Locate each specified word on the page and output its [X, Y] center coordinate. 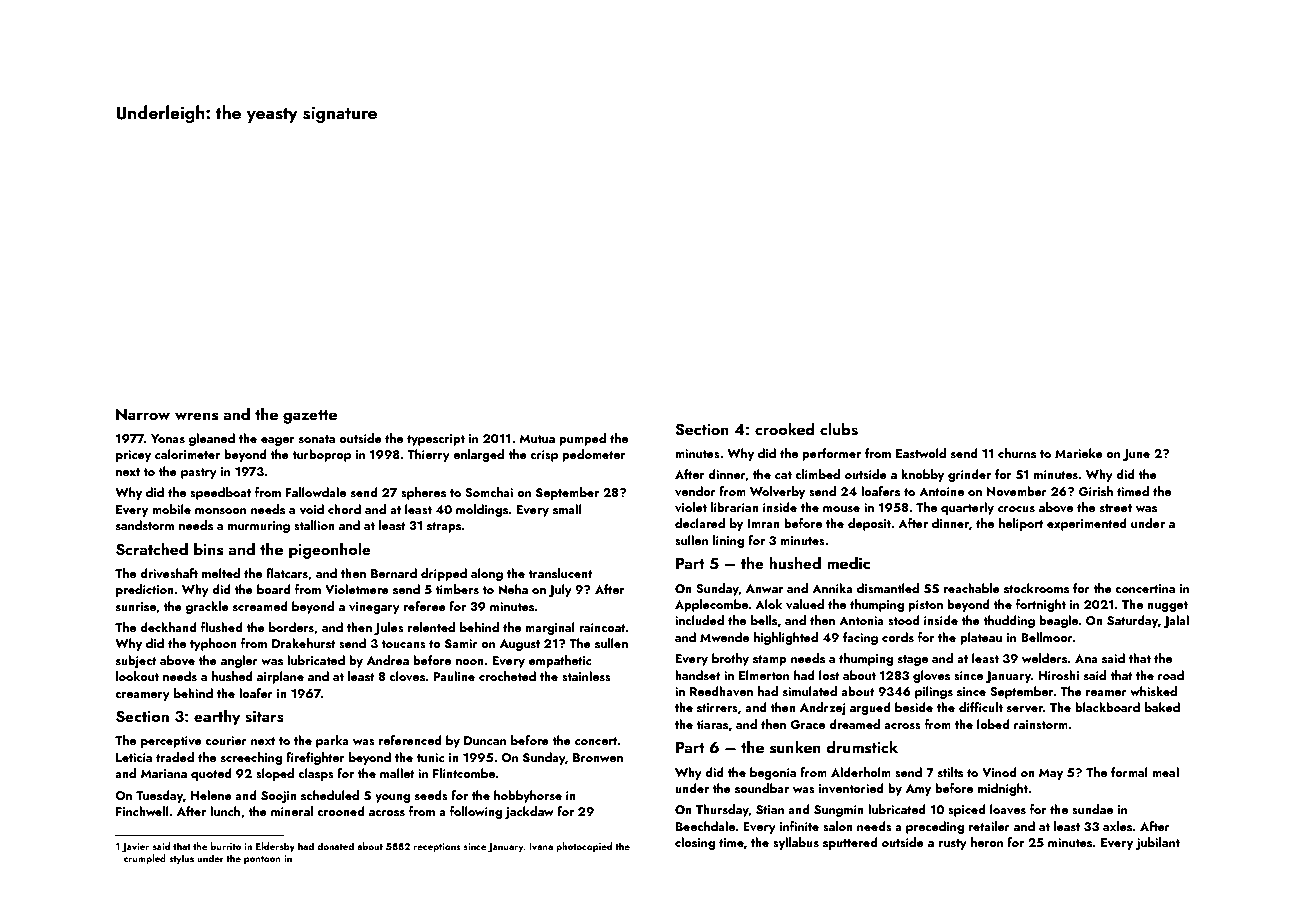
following [476, 812]
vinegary [374, 608]
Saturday [1132, 621]
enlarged [478, 455]
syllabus [796, 843]
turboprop [321, 455]
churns [1017, 453]
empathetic [560, 661]
